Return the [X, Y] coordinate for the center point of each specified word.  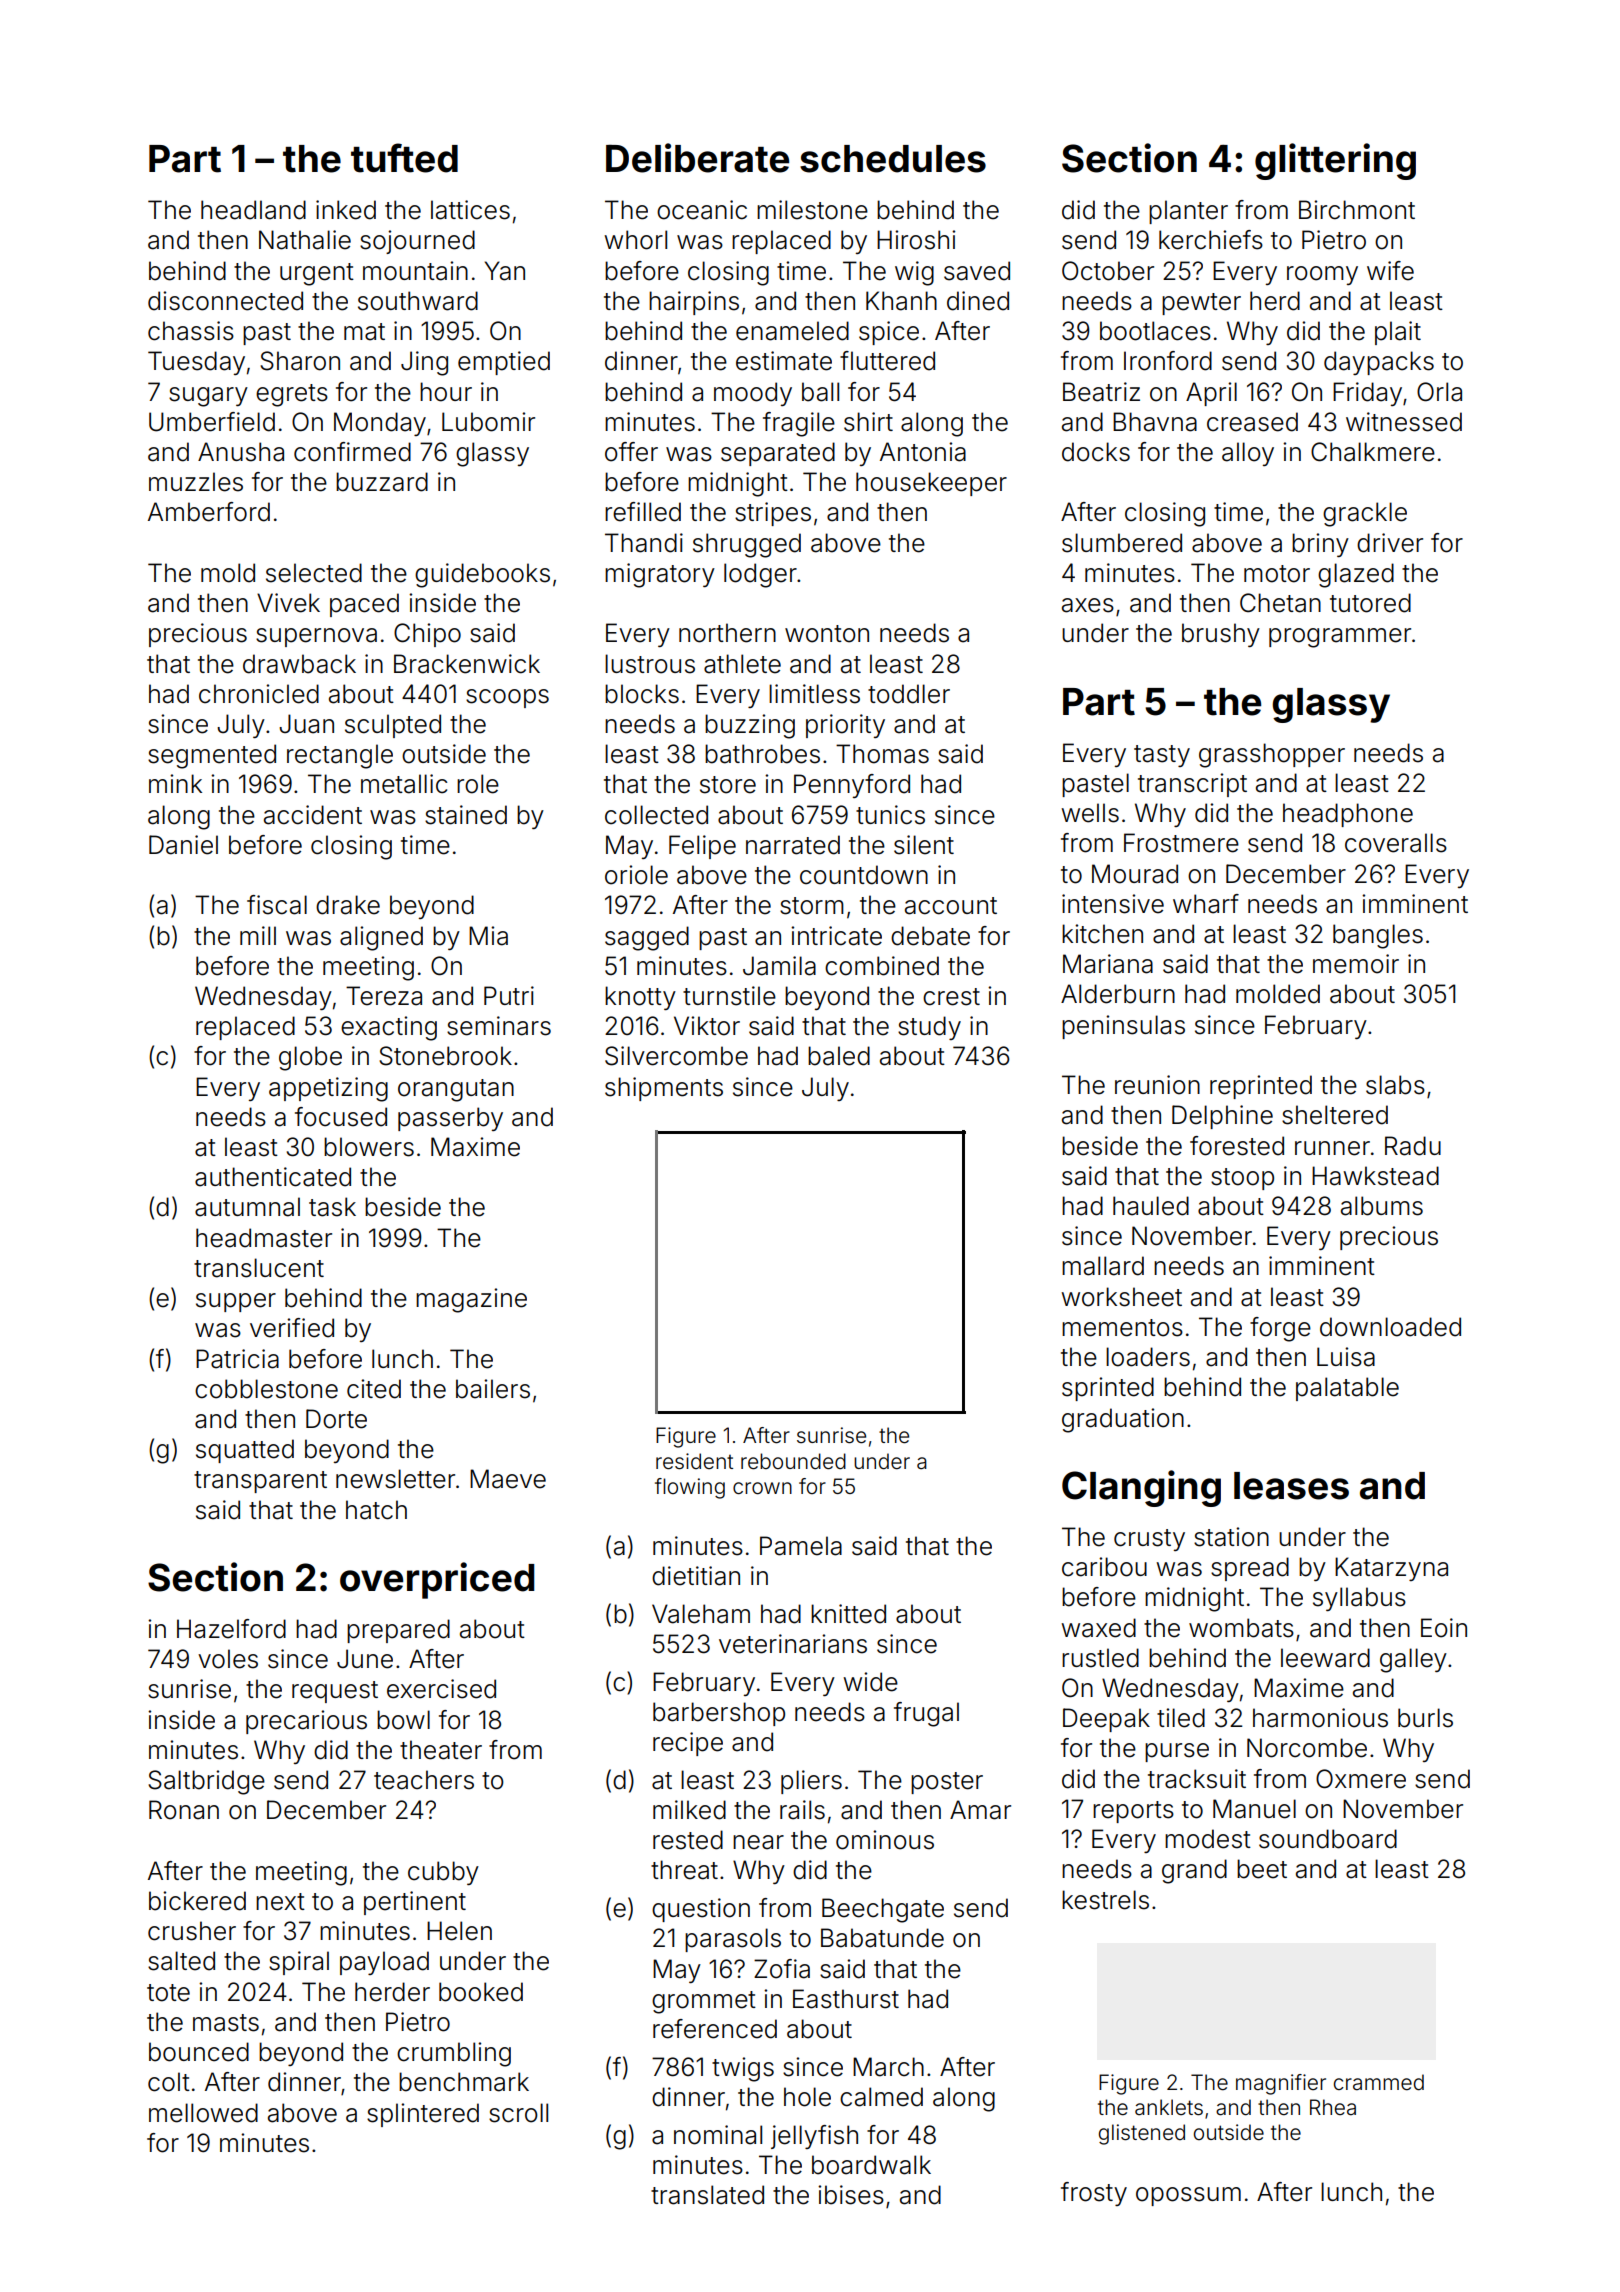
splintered [423, 2115]
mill [258, 935]
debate [930, 936]
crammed [1379, 2082]
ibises [851, 2195]
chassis [191, 331]
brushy [1221, 635]
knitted [848, 1614]
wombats [1241, 1628]
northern [727, 633]
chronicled [259, 694]
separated [778, 454]
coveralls [1396, 843]
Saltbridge [206, 1782]
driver [1390, 543]
